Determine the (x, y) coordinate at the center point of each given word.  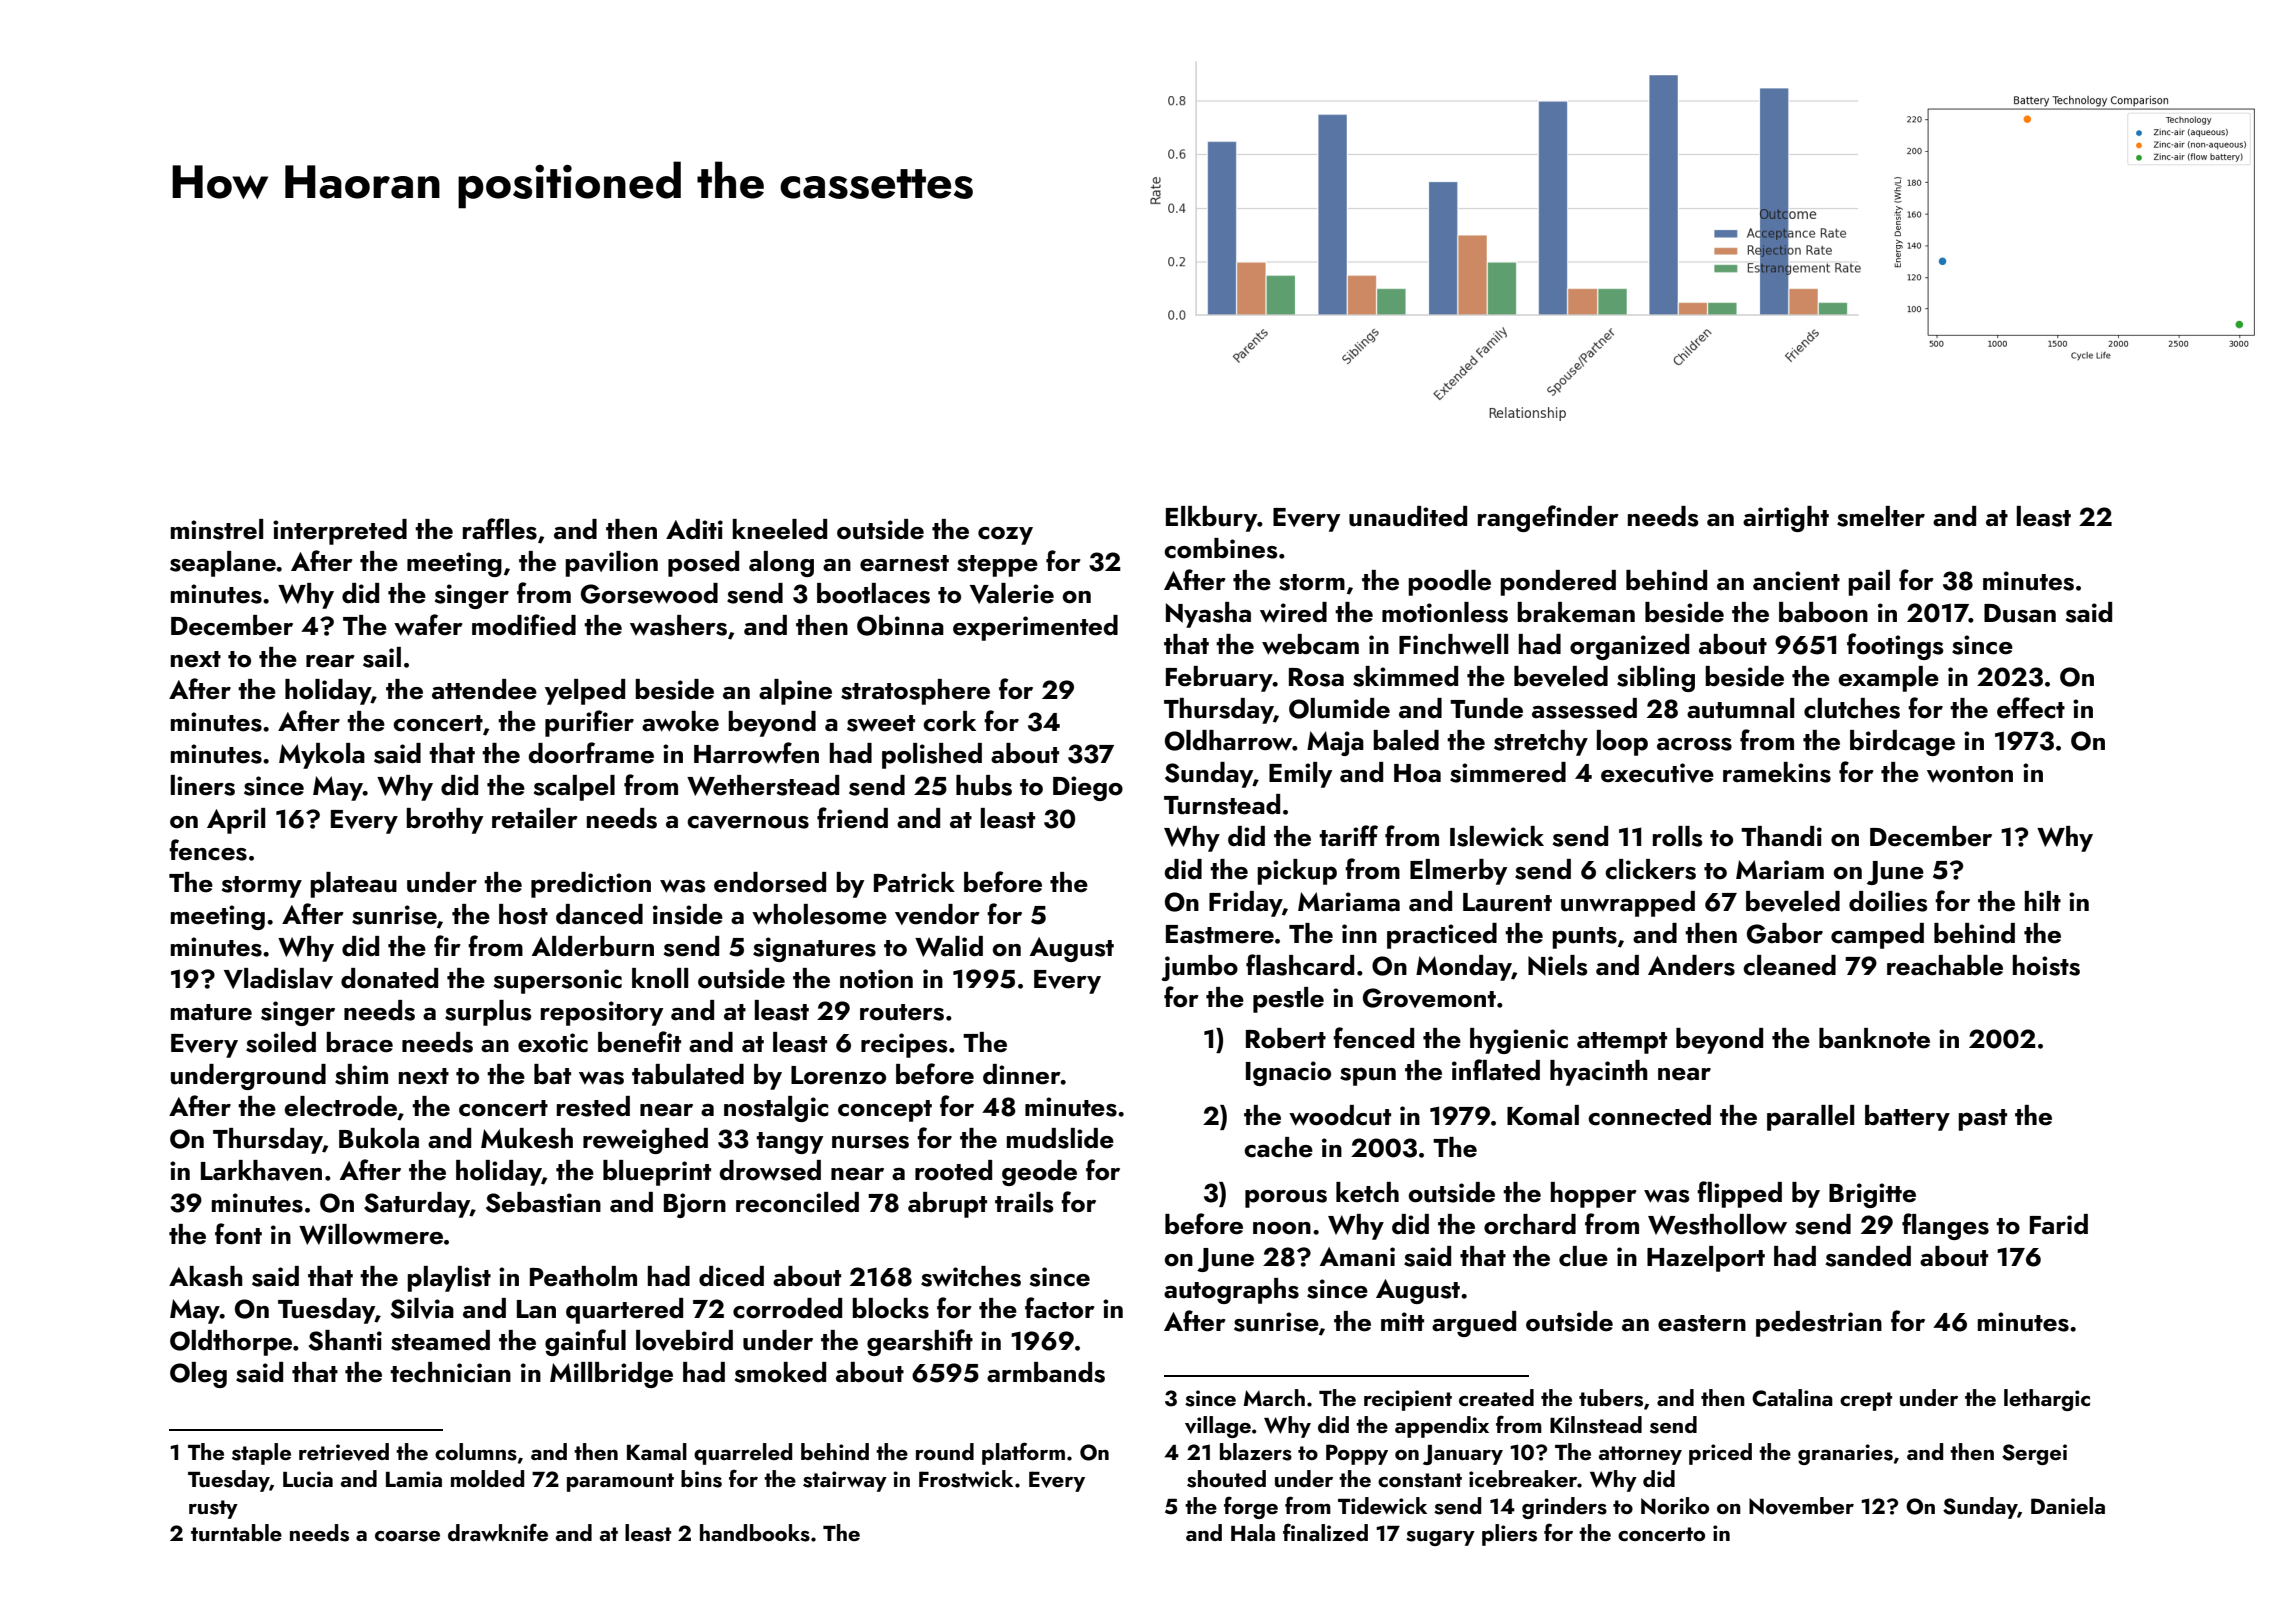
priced (1720, 1454)
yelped (585, 692)
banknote (1874, 1038)
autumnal (1740, 708)
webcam (1310, 644)
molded (487, 1478)
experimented (1035, 628)
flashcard (1300, 965)
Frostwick (966, 1479)
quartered (624, 1311)
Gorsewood (649, 593)
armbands (1046, 1372)
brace (359, 1042)
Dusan (2020, 613)
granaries (1845, 1454)
